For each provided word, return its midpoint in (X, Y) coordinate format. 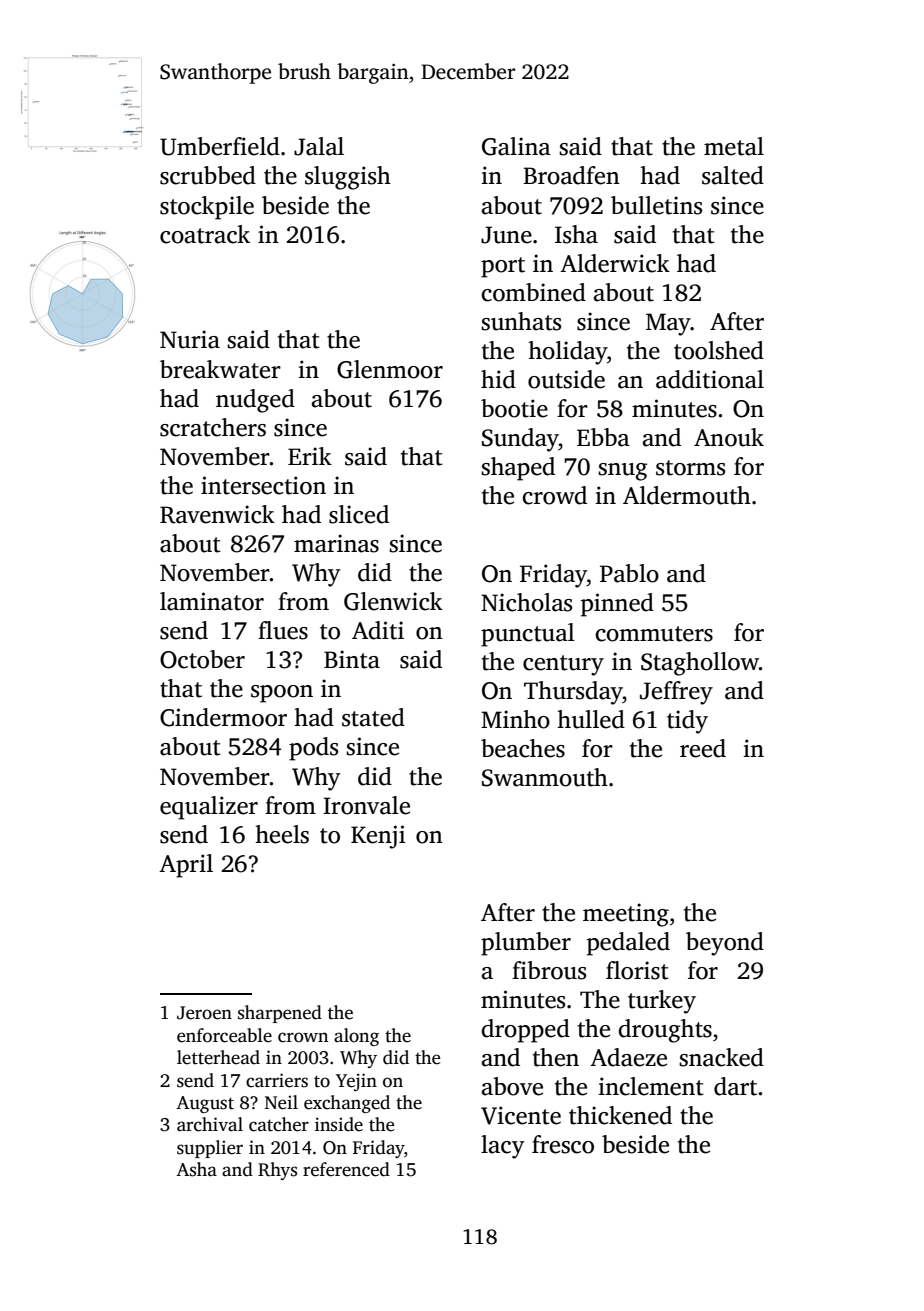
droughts (665, 1031)
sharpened (280, 1014)
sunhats (521, 321)
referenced (346, 1169)
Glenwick (393, 601)
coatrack (205, 234)
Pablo (629, 573)
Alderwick (615, 263)
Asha (196, 1169)
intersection (263, 485)
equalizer (209, 808)
